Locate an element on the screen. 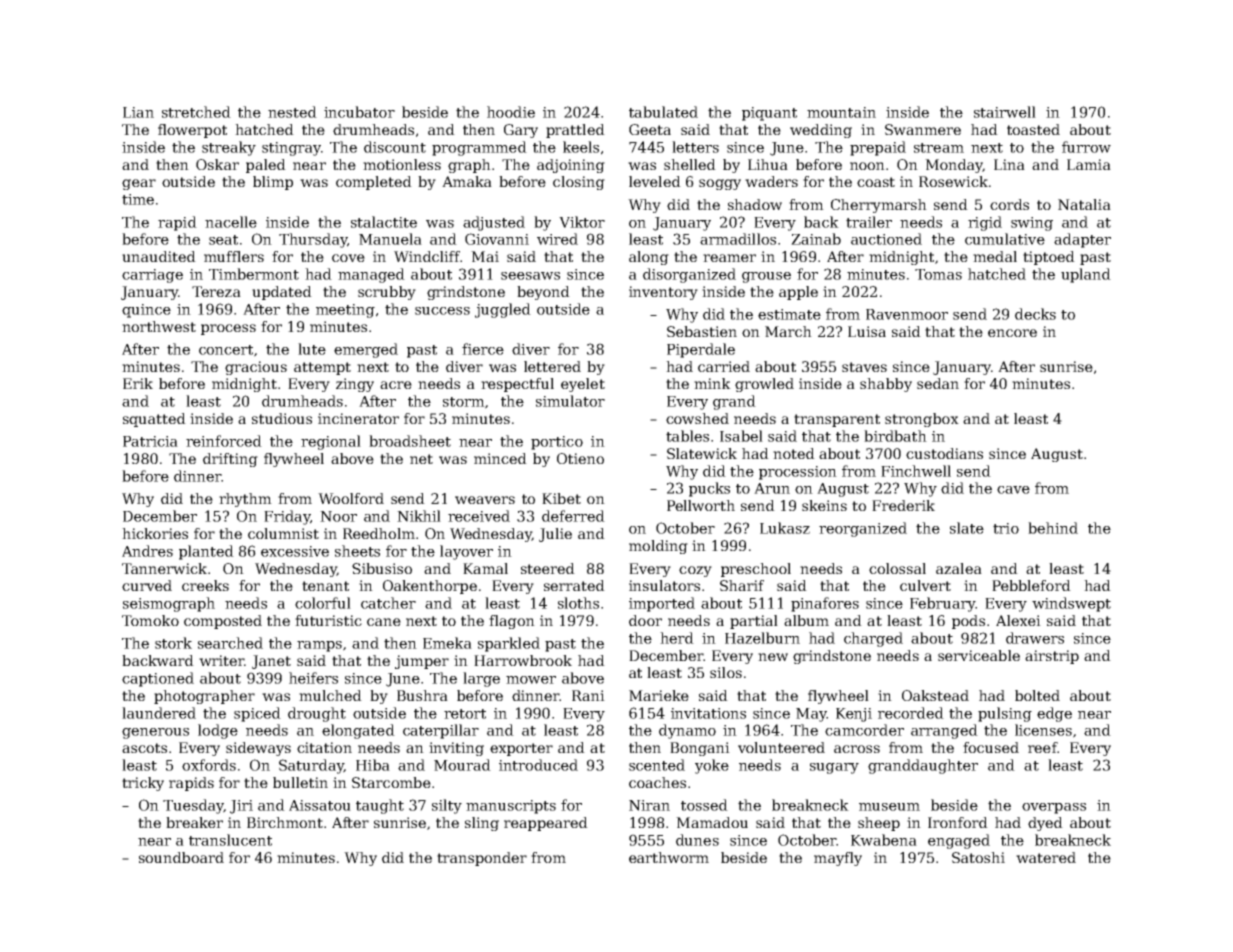  transponder is located at coordinates (482, 859).
